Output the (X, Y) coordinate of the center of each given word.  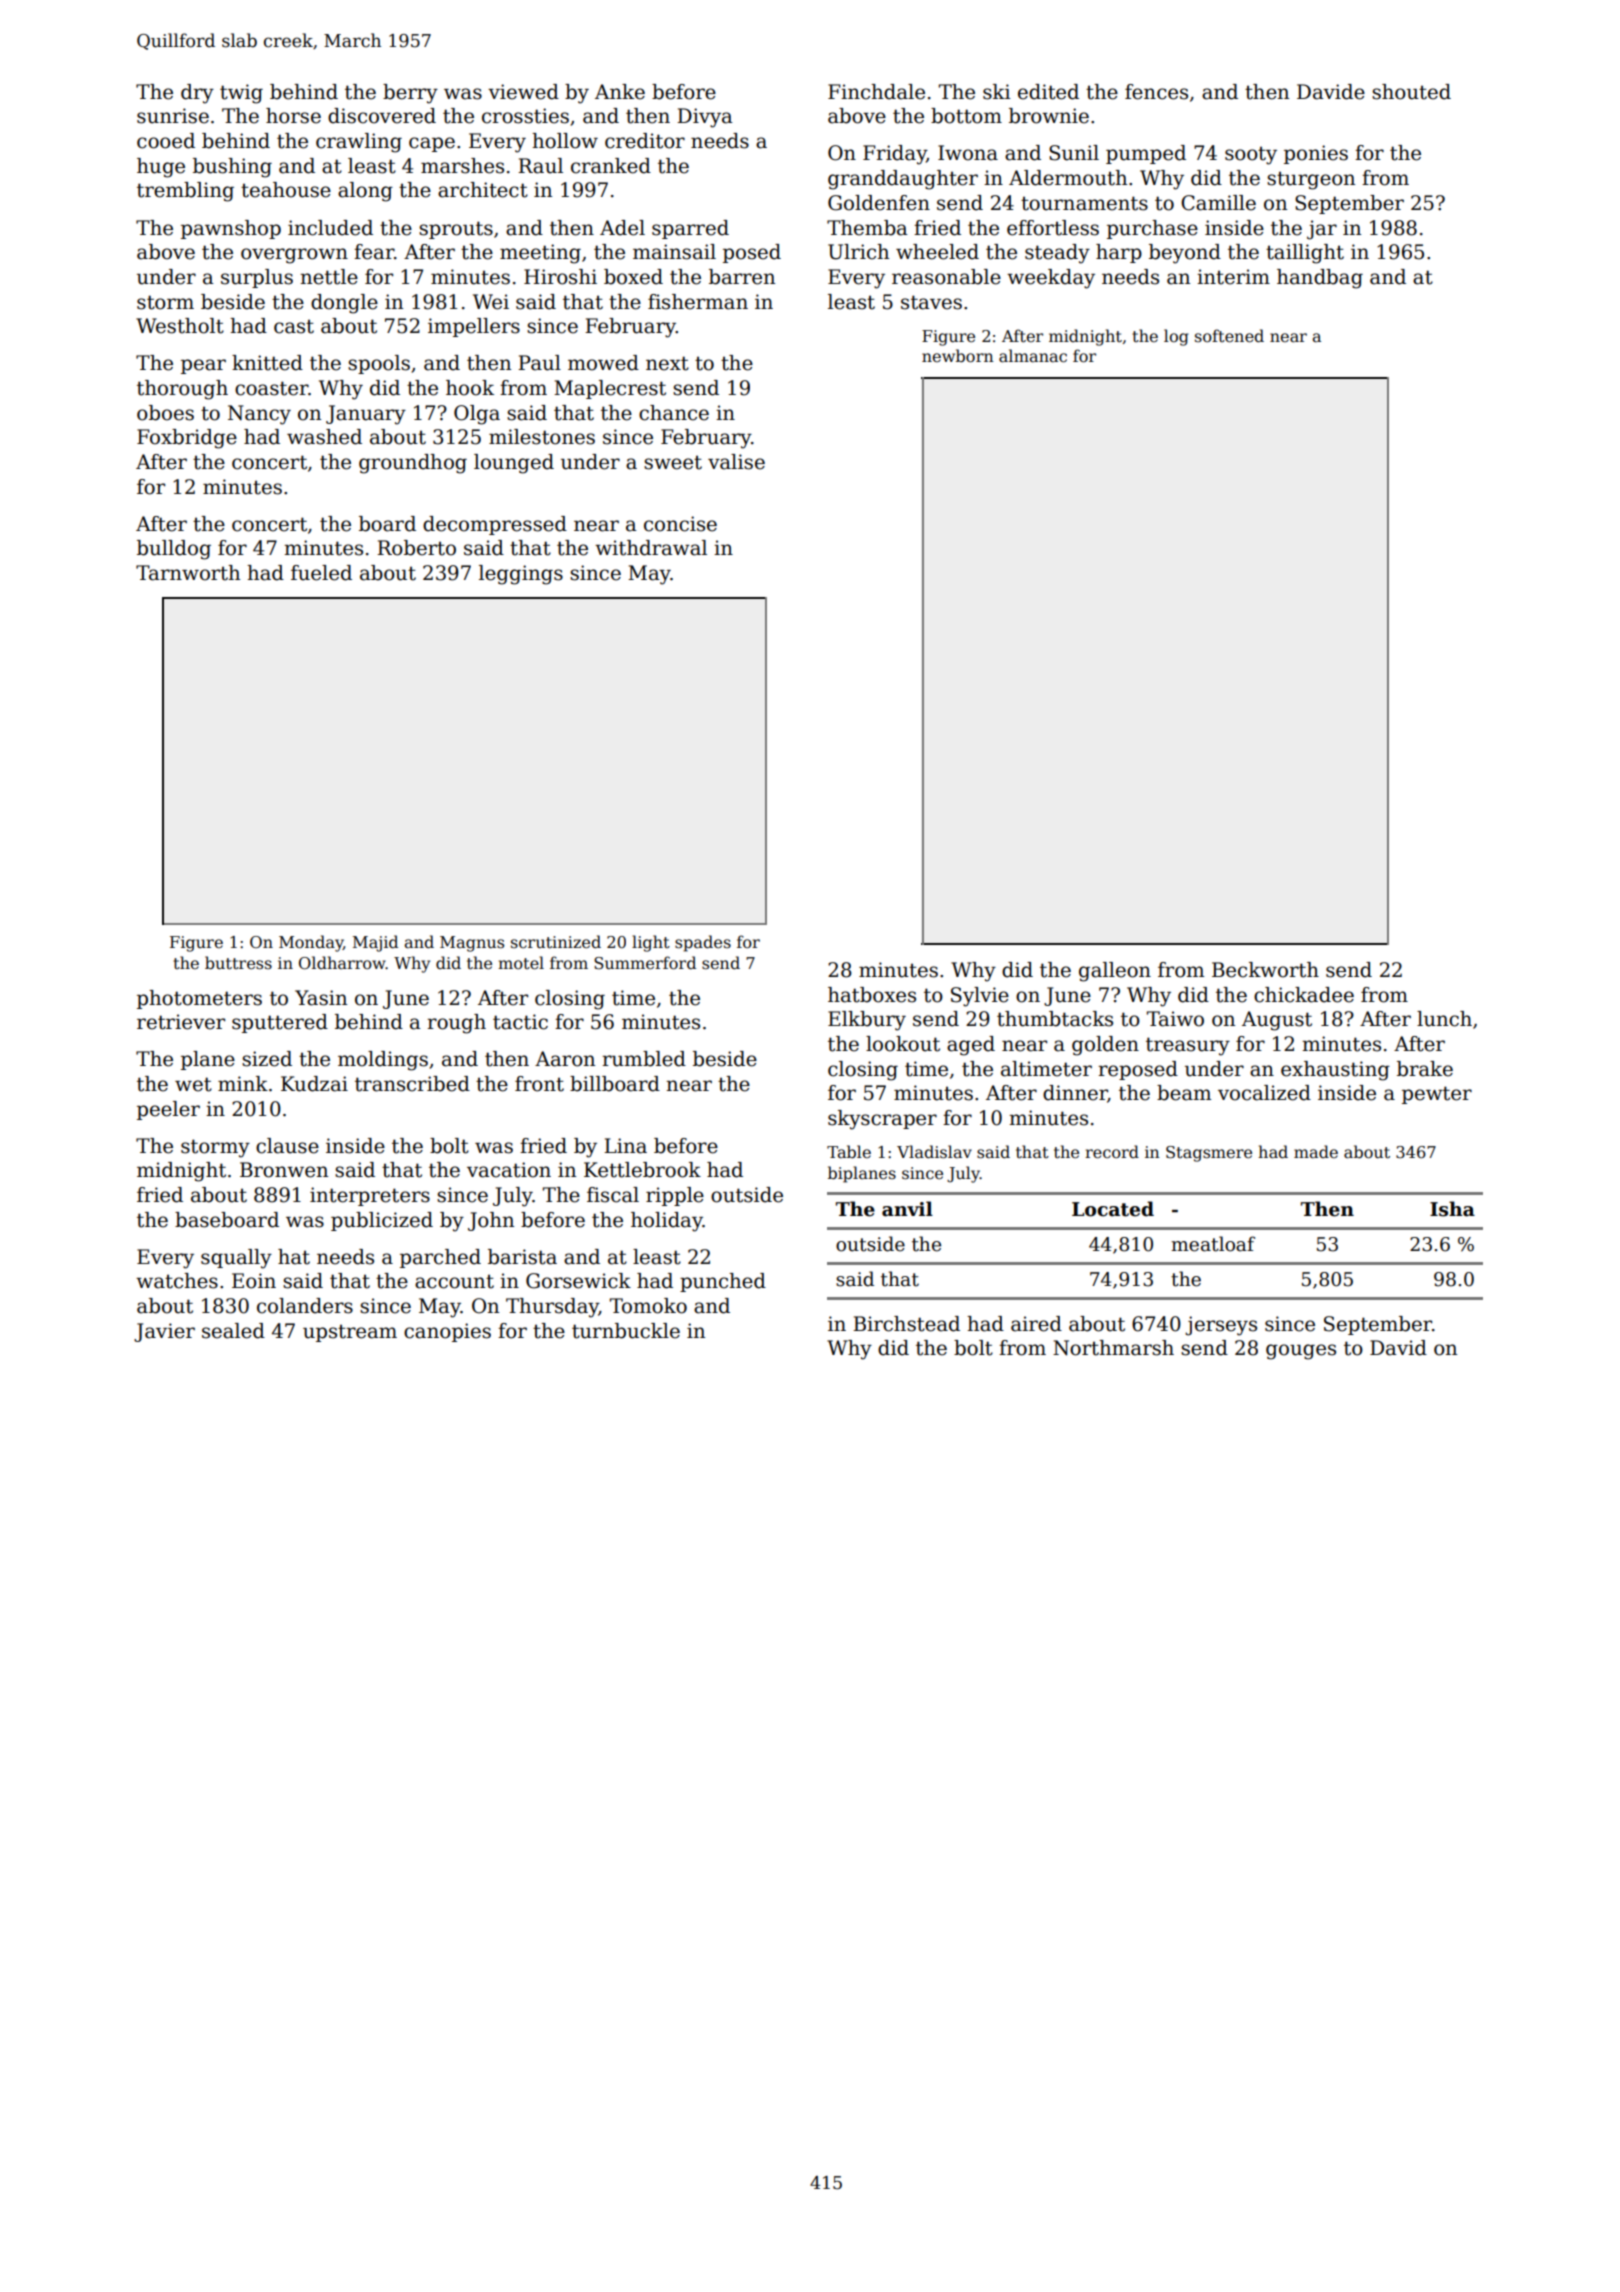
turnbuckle (626, 1331)
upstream (350, 1333)
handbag (1320, 279)
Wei (491, 302)
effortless (1053, 228)
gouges (1301, 1352)
